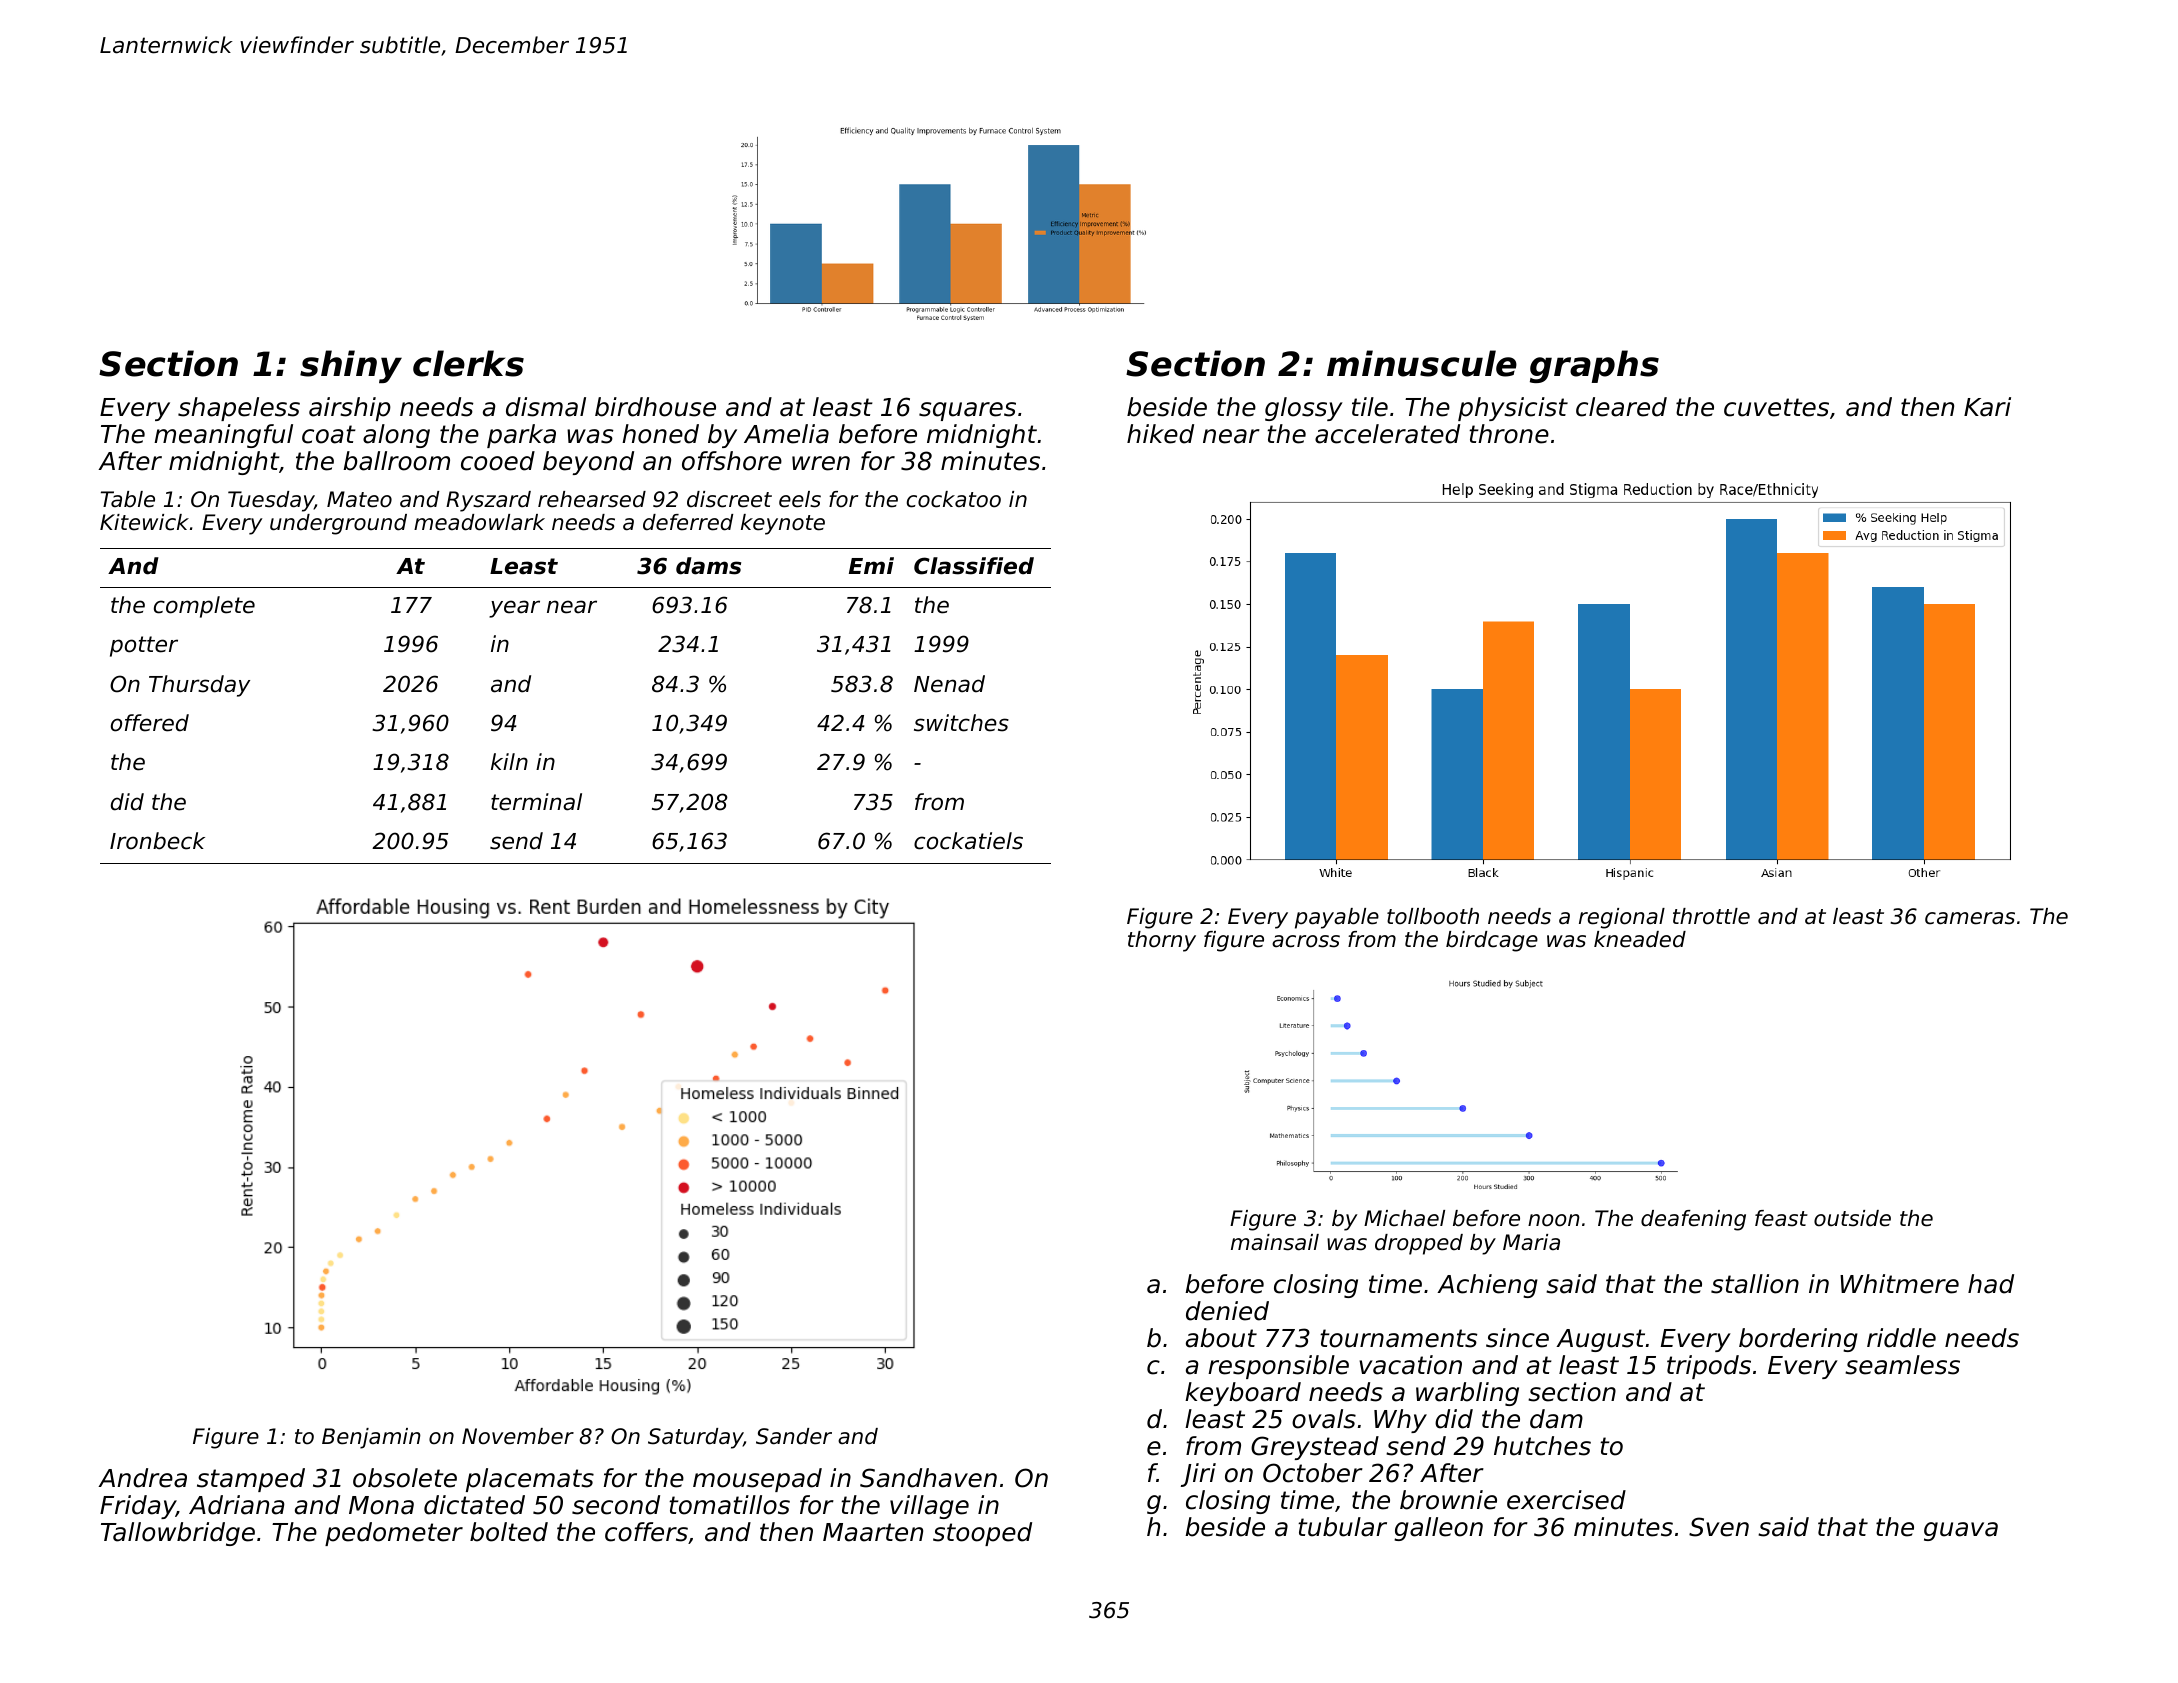 The width and height of the screenshot is (2178, 1683). What do you see at coordinates (371, 1438) in the screenshot?
I see `Benjamin` at bounding box center [371, 1438].
